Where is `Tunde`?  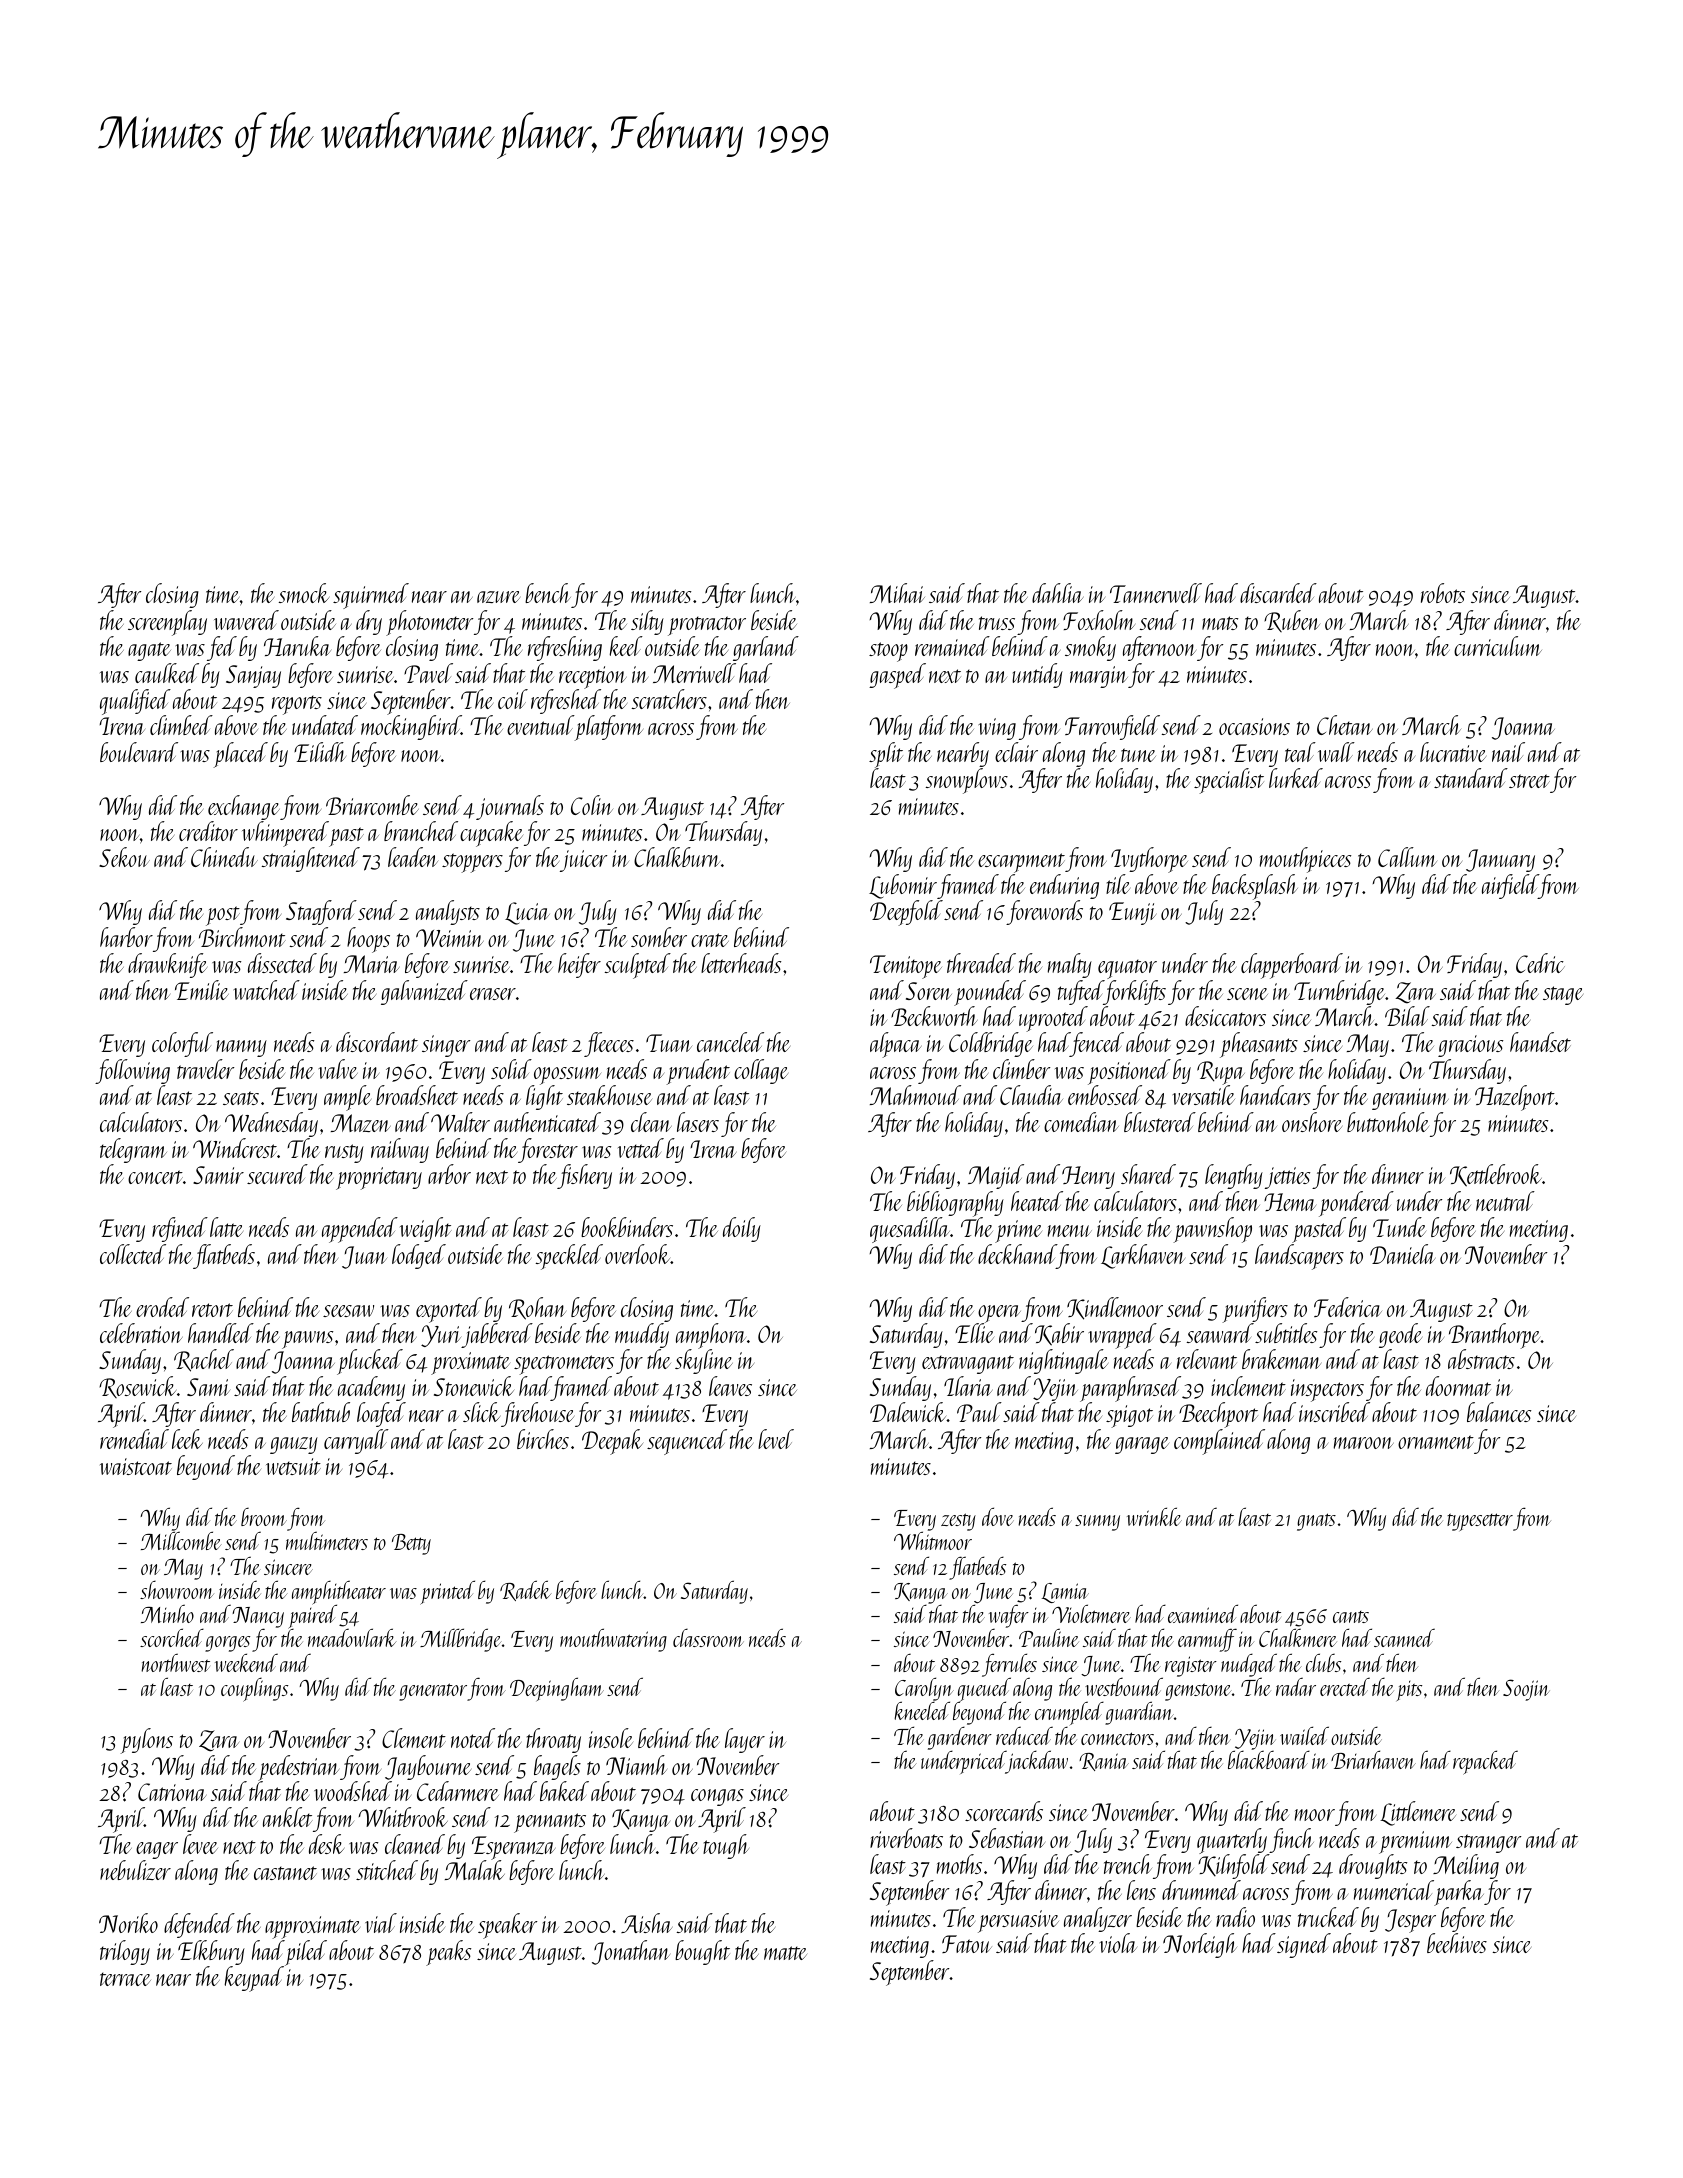 Tunde is located at coordinates (1399, 1227).
